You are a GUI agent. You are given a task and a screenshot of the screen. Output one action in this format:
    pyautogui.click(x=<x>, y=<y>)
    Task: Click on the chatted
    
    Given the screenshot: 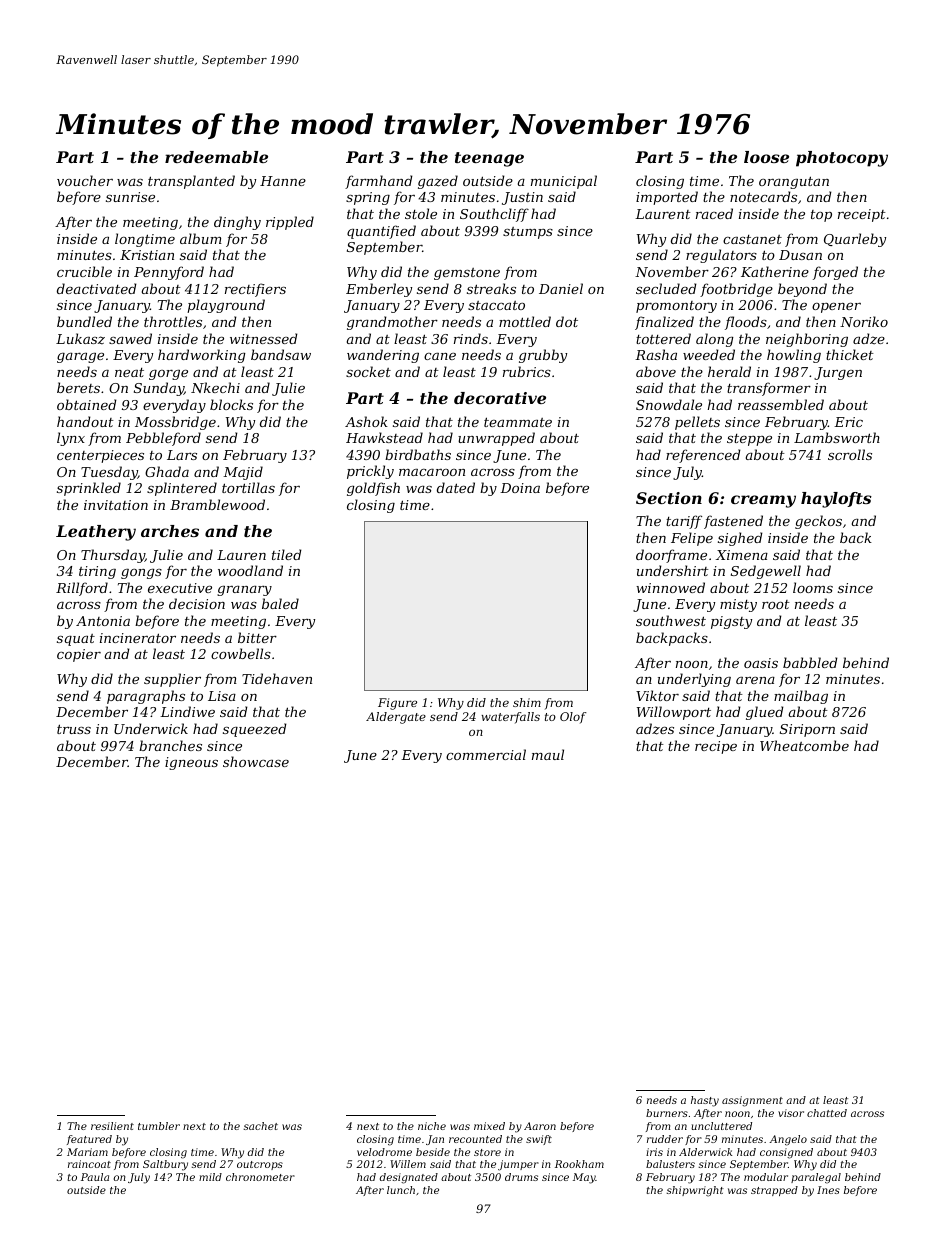 What is the action you would take?
    pyautogui.click(x=827, y=1113)
